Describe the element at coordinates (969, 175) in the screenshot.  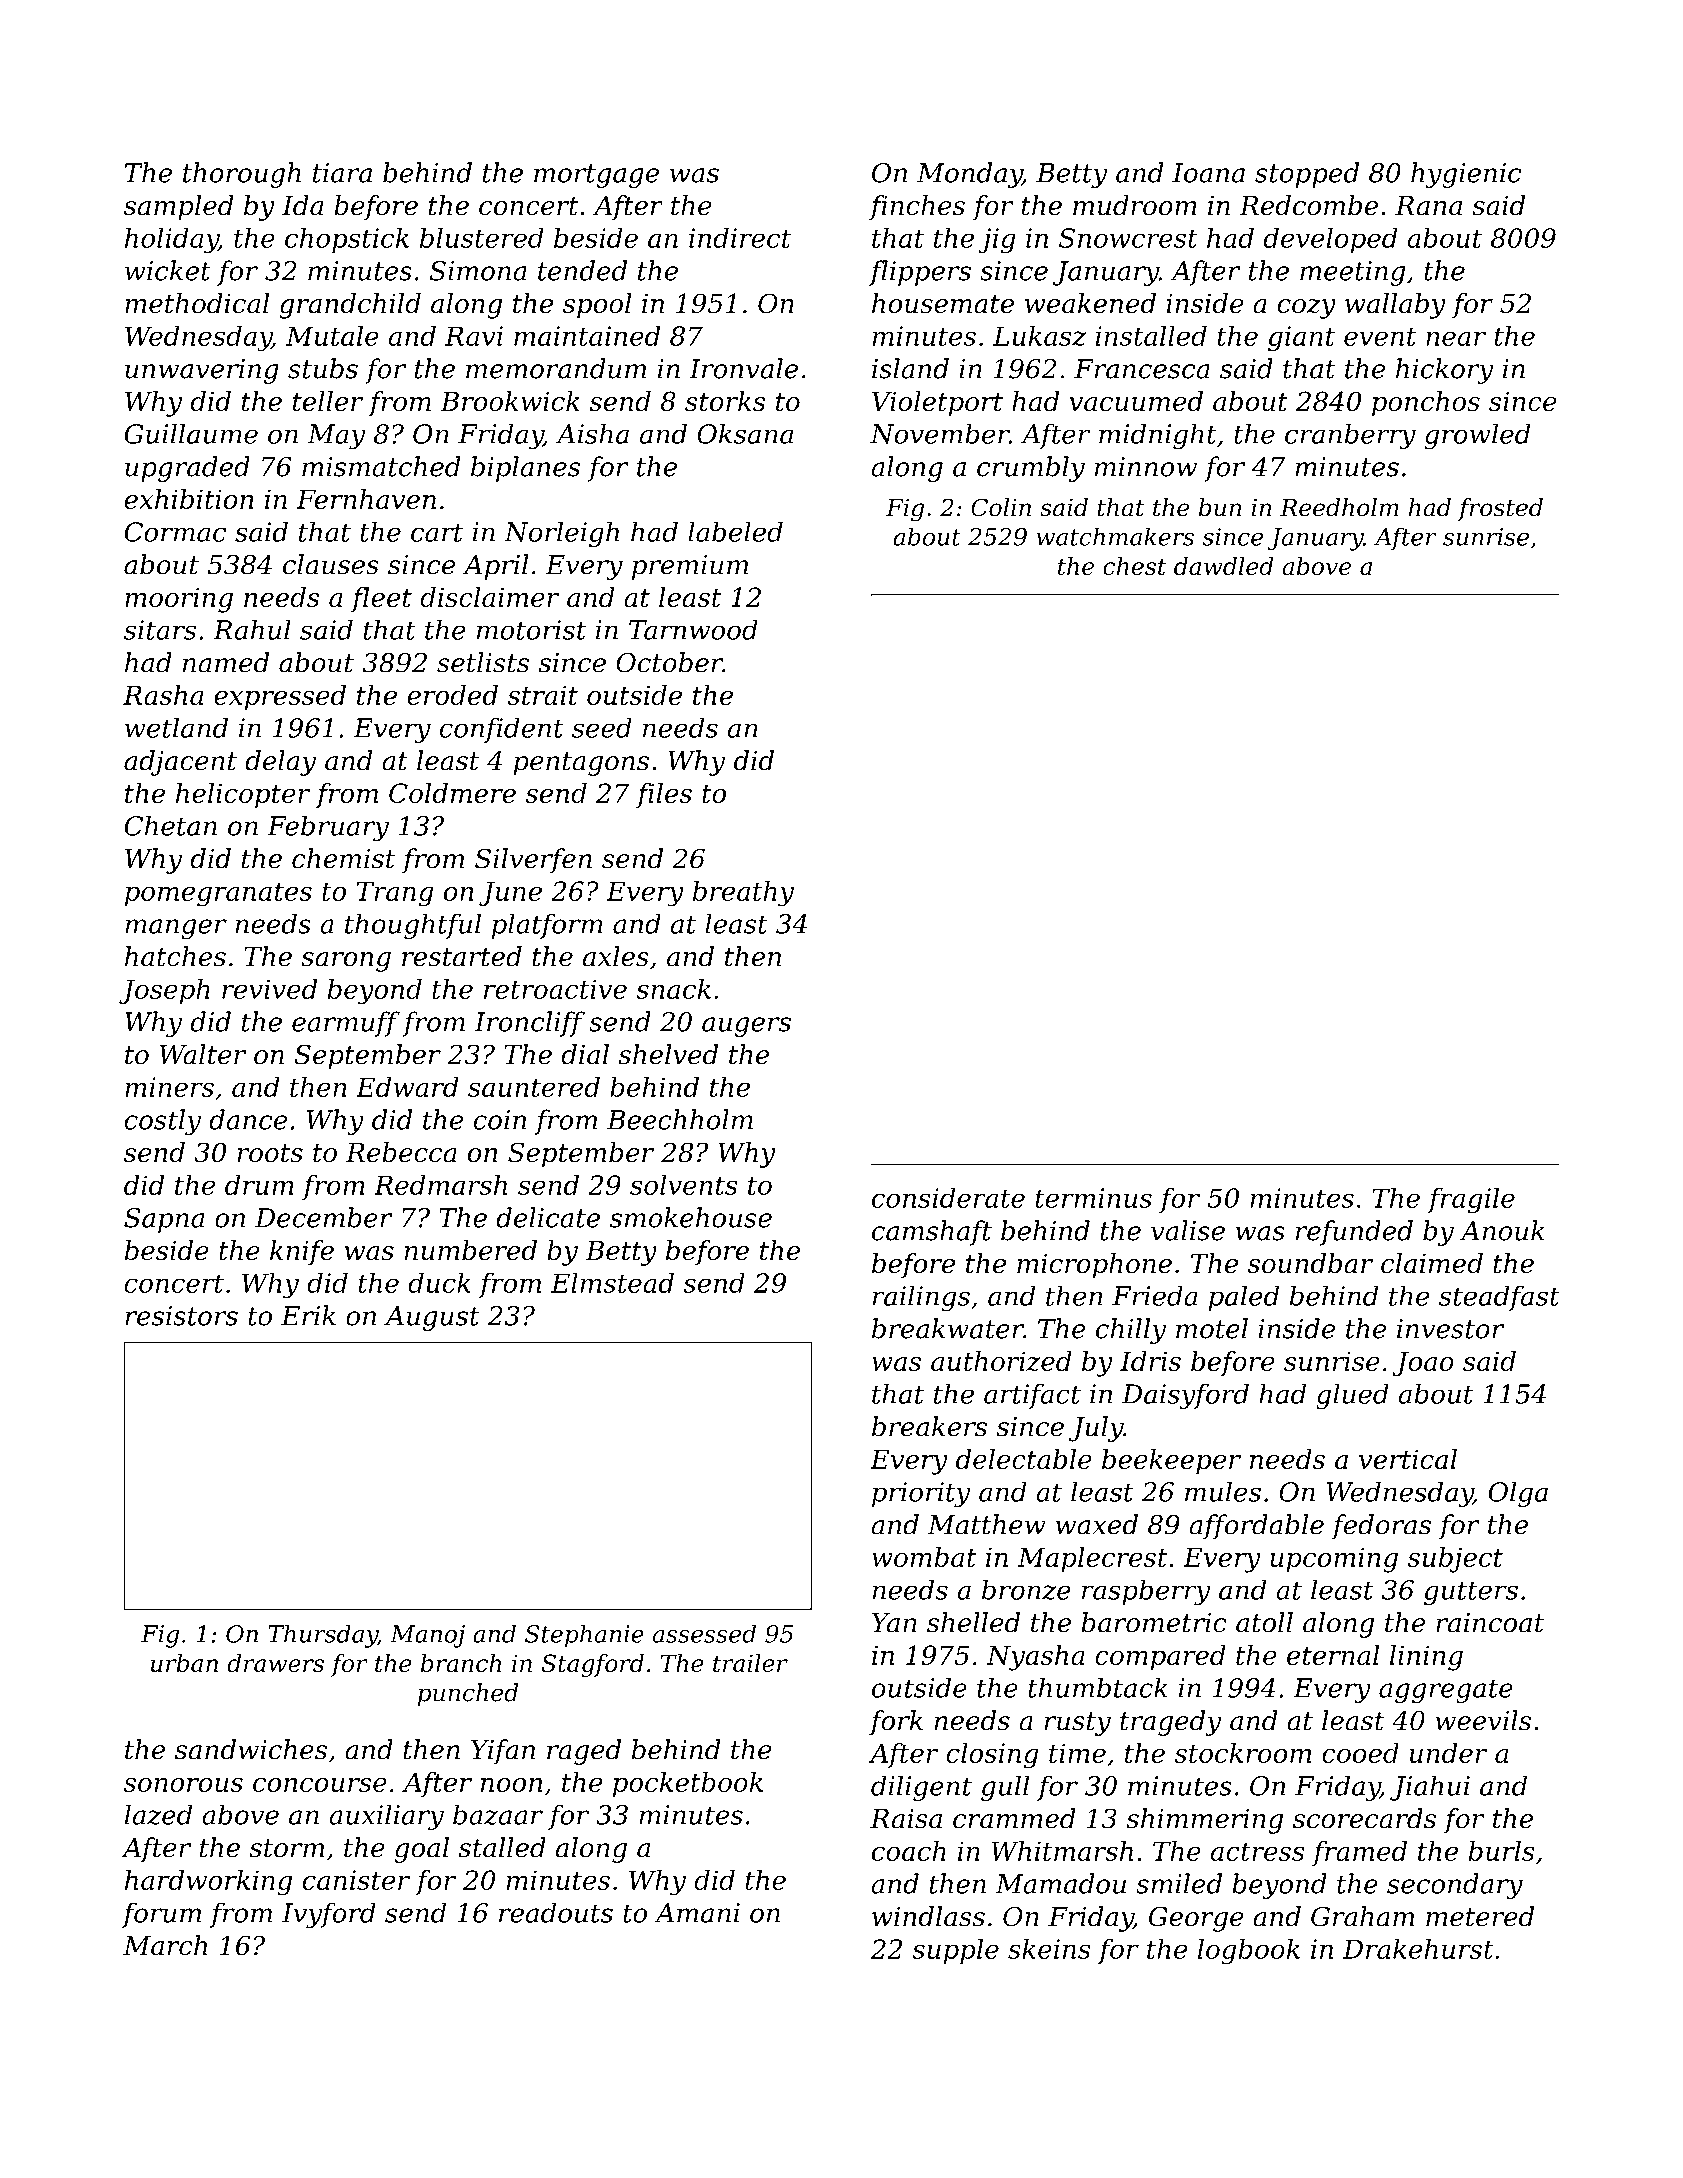
I see `Monday` at that location.
